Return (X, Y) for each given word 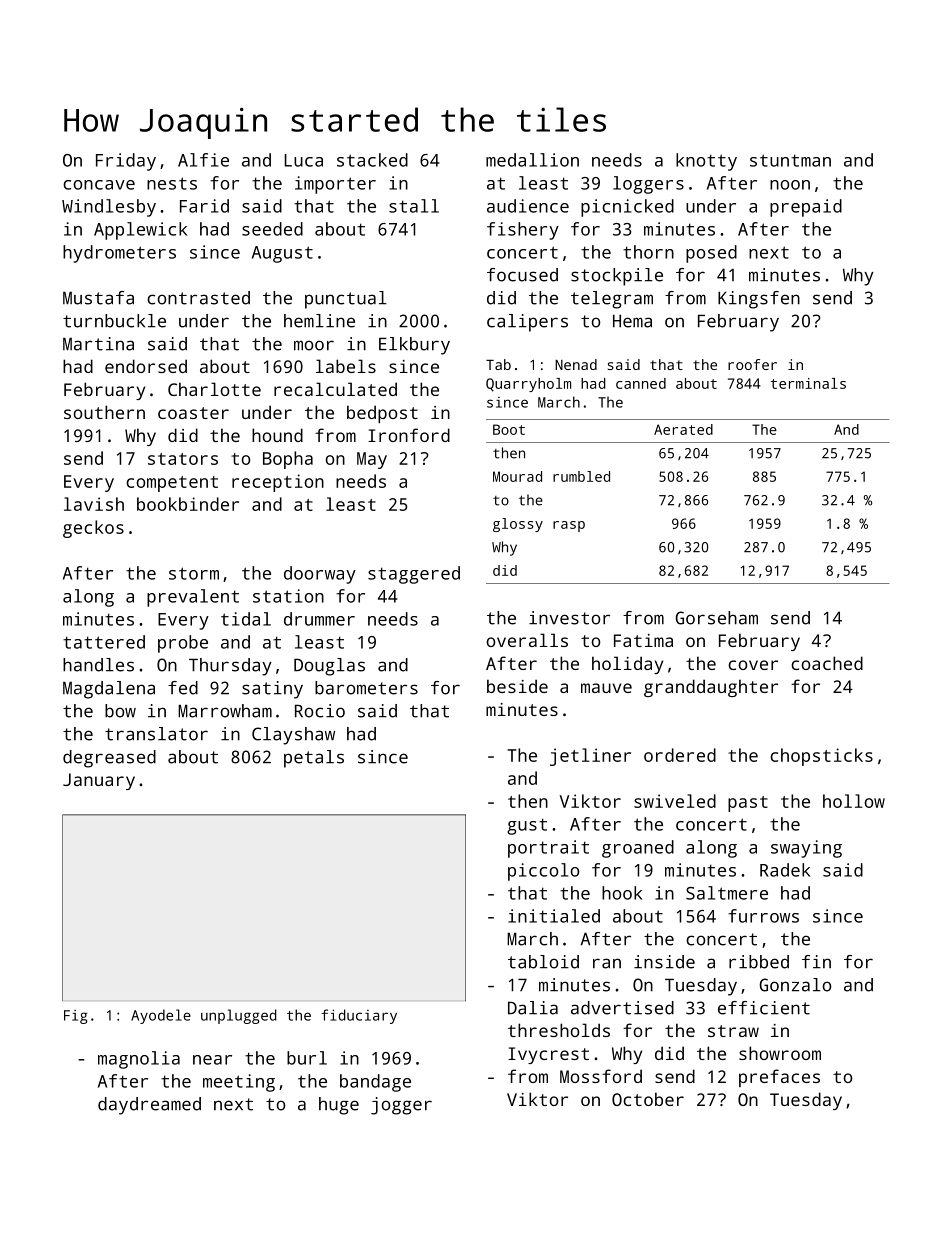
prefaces (779, 1078)
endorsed (146, 366)
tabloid (543, 962)
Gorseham (717, 618)
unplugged (239, 1016)
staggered (414, 575)
